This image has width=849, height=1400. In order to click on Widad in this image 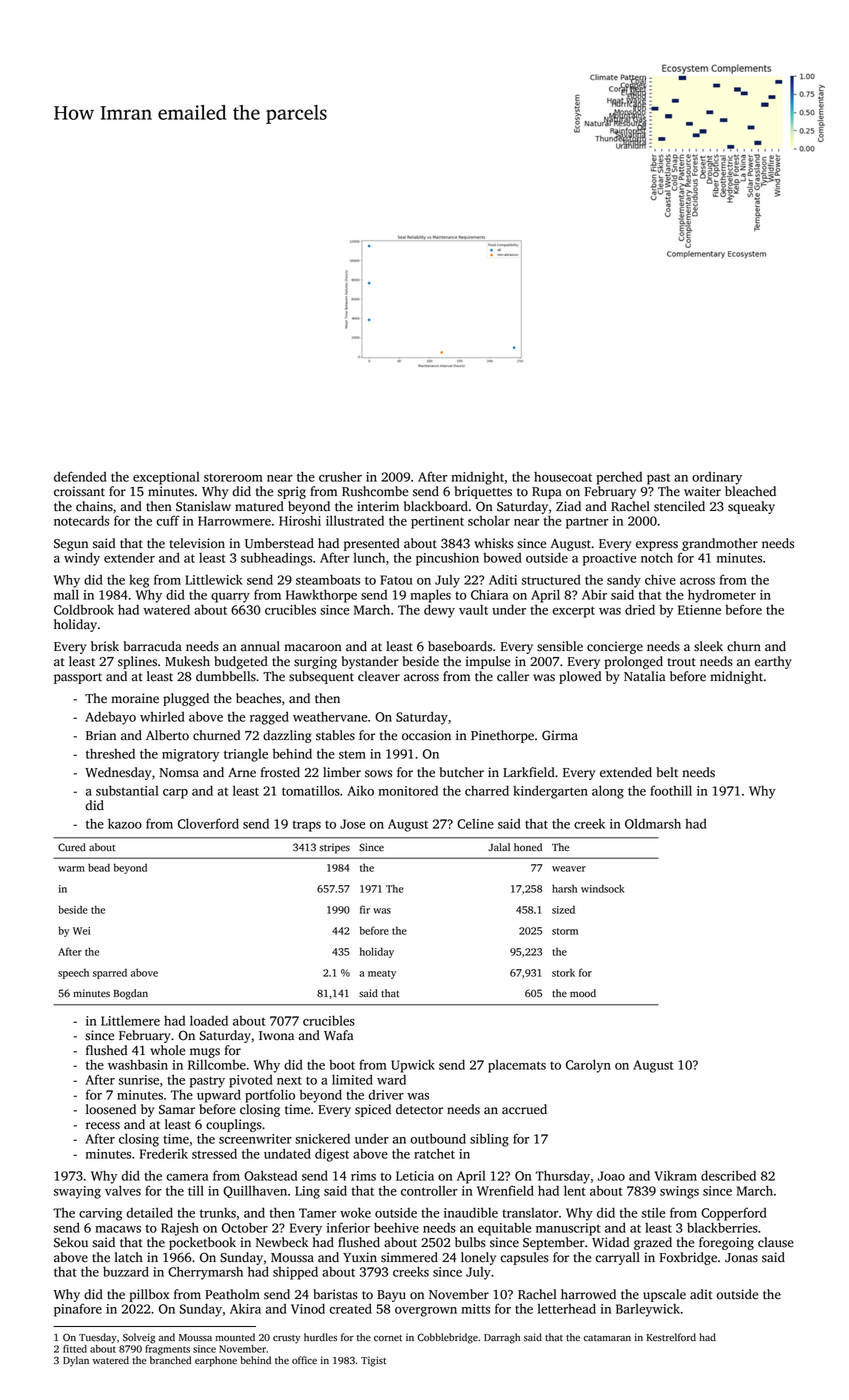, I will do `click(610, 1242)`.
